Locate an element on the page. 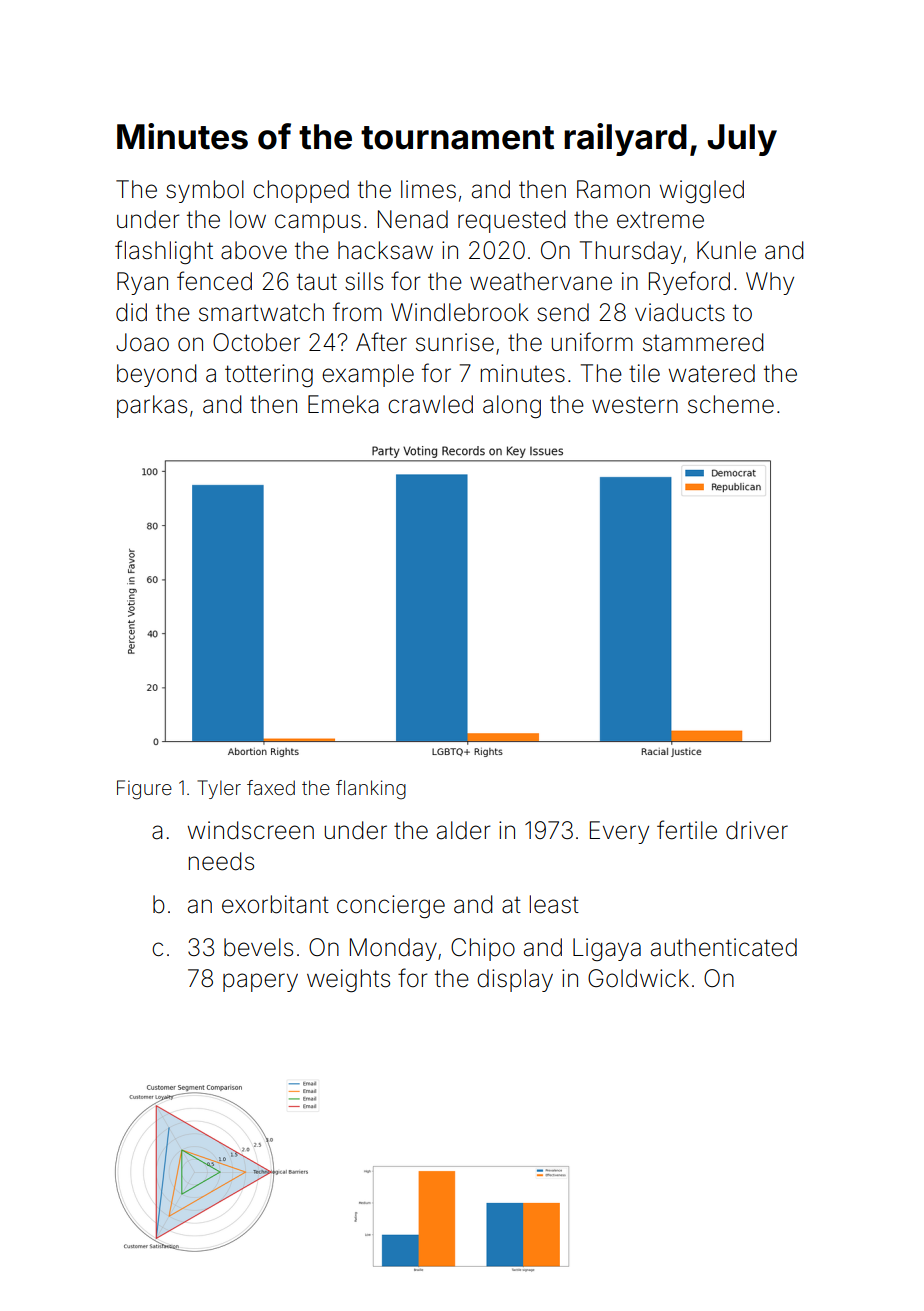  Why is located at coordinates (770, 283).
